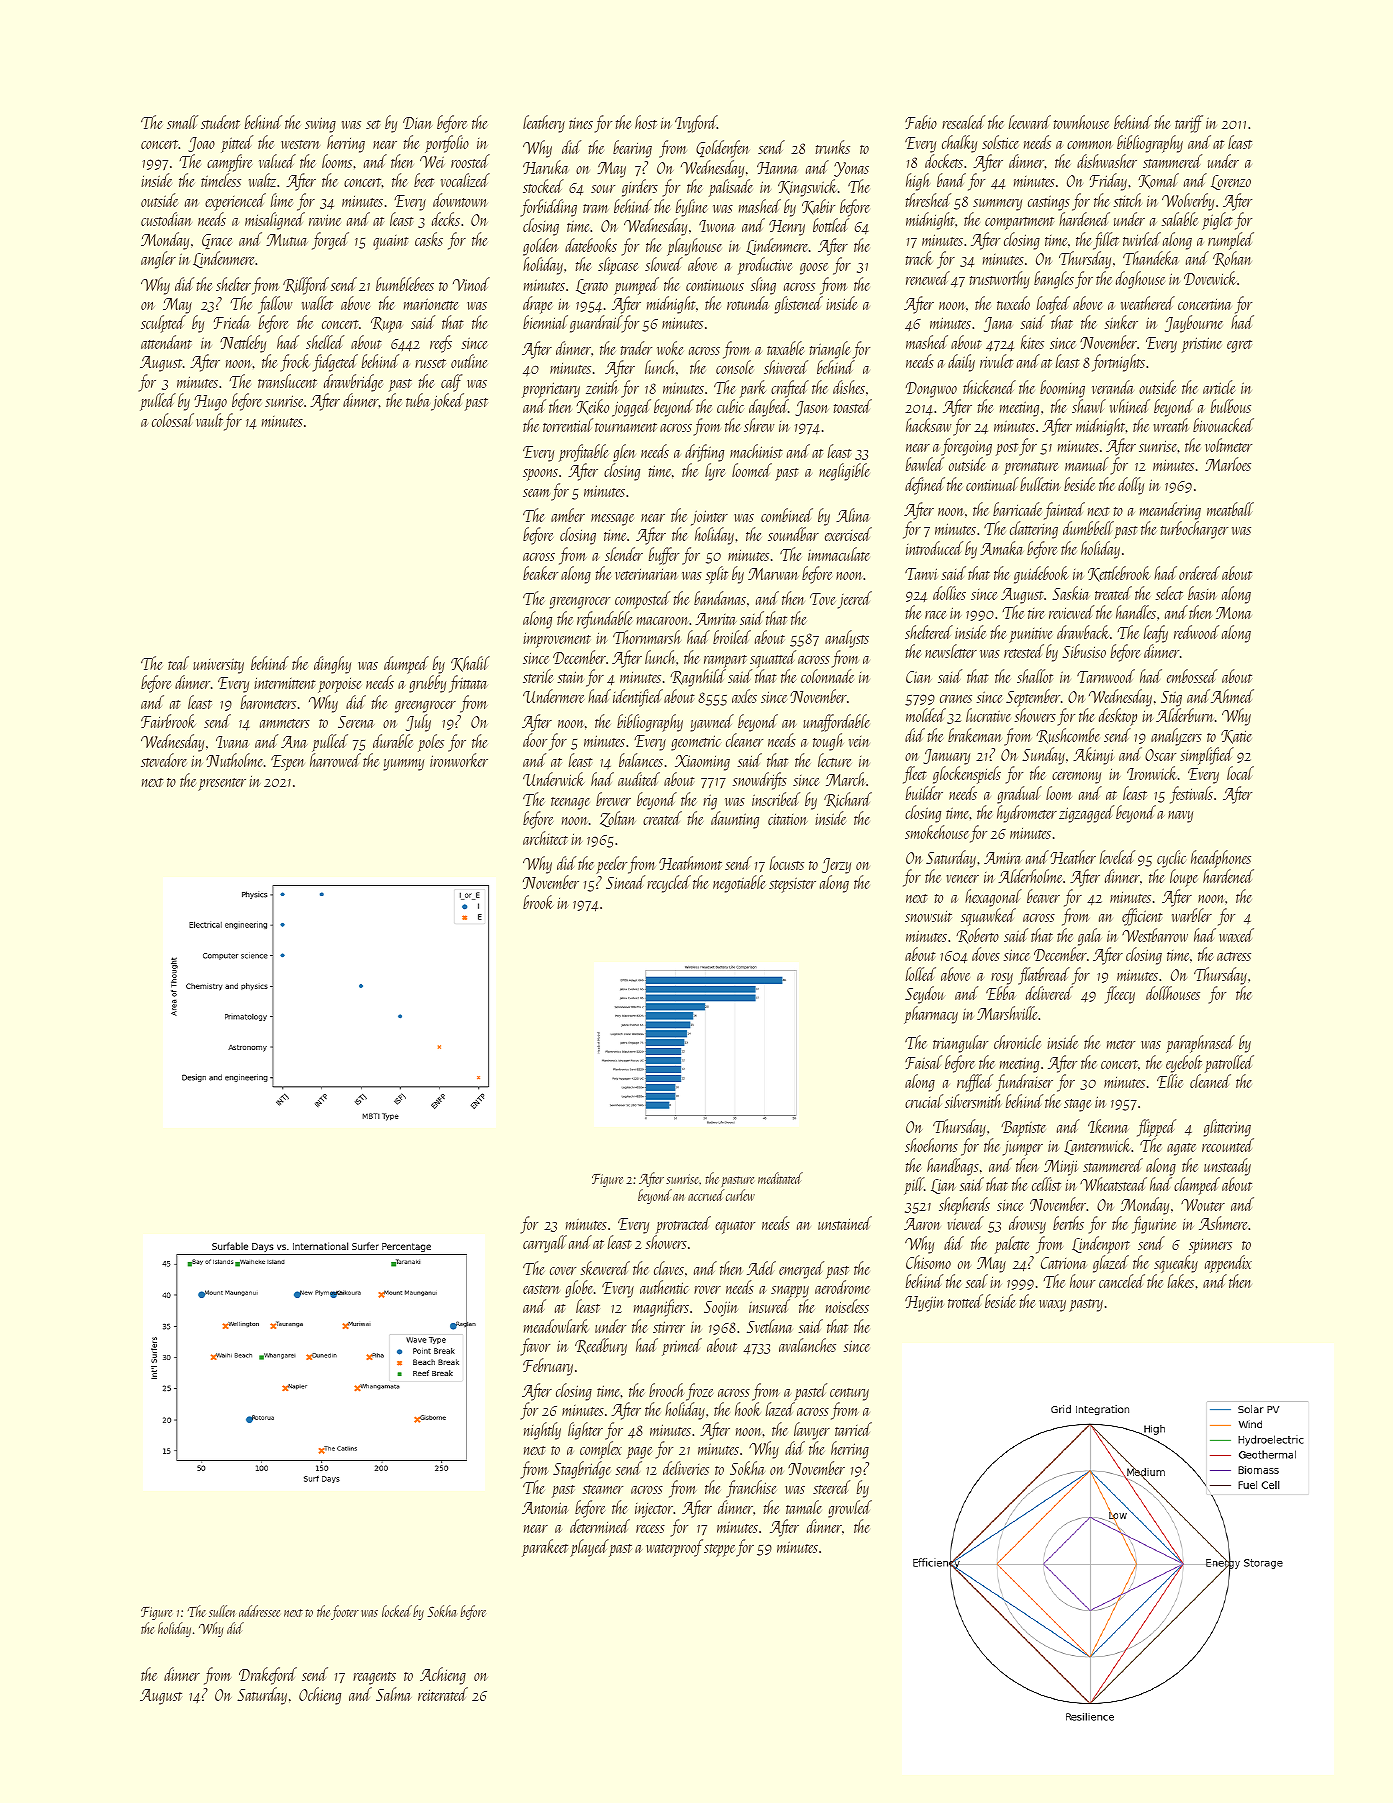 The image size is (1393, 1803). I want to click on locked, so click(397, 1611).
